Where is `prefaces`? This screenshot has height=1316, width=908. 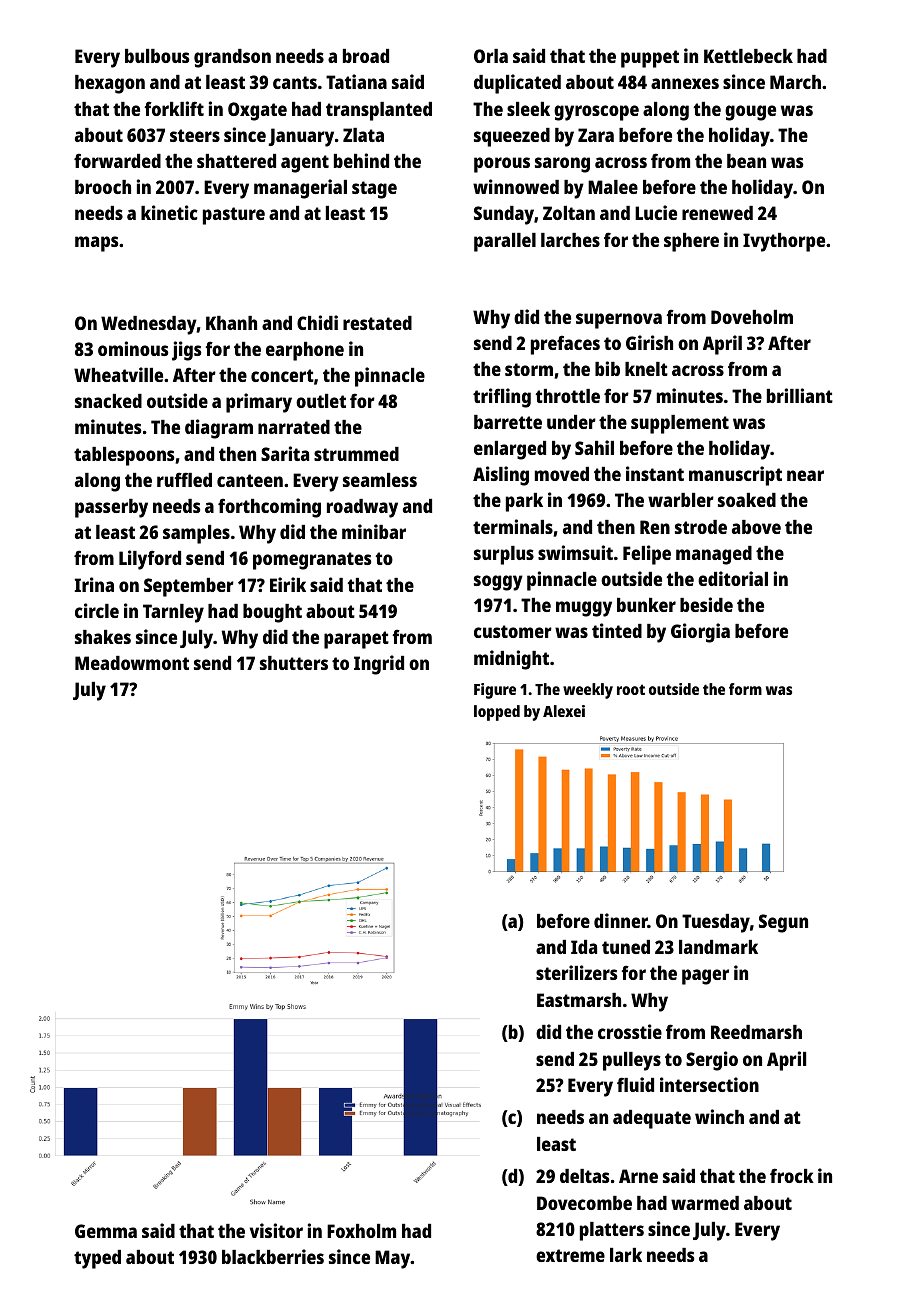
prefaces is located at coordinates (565, 345).
